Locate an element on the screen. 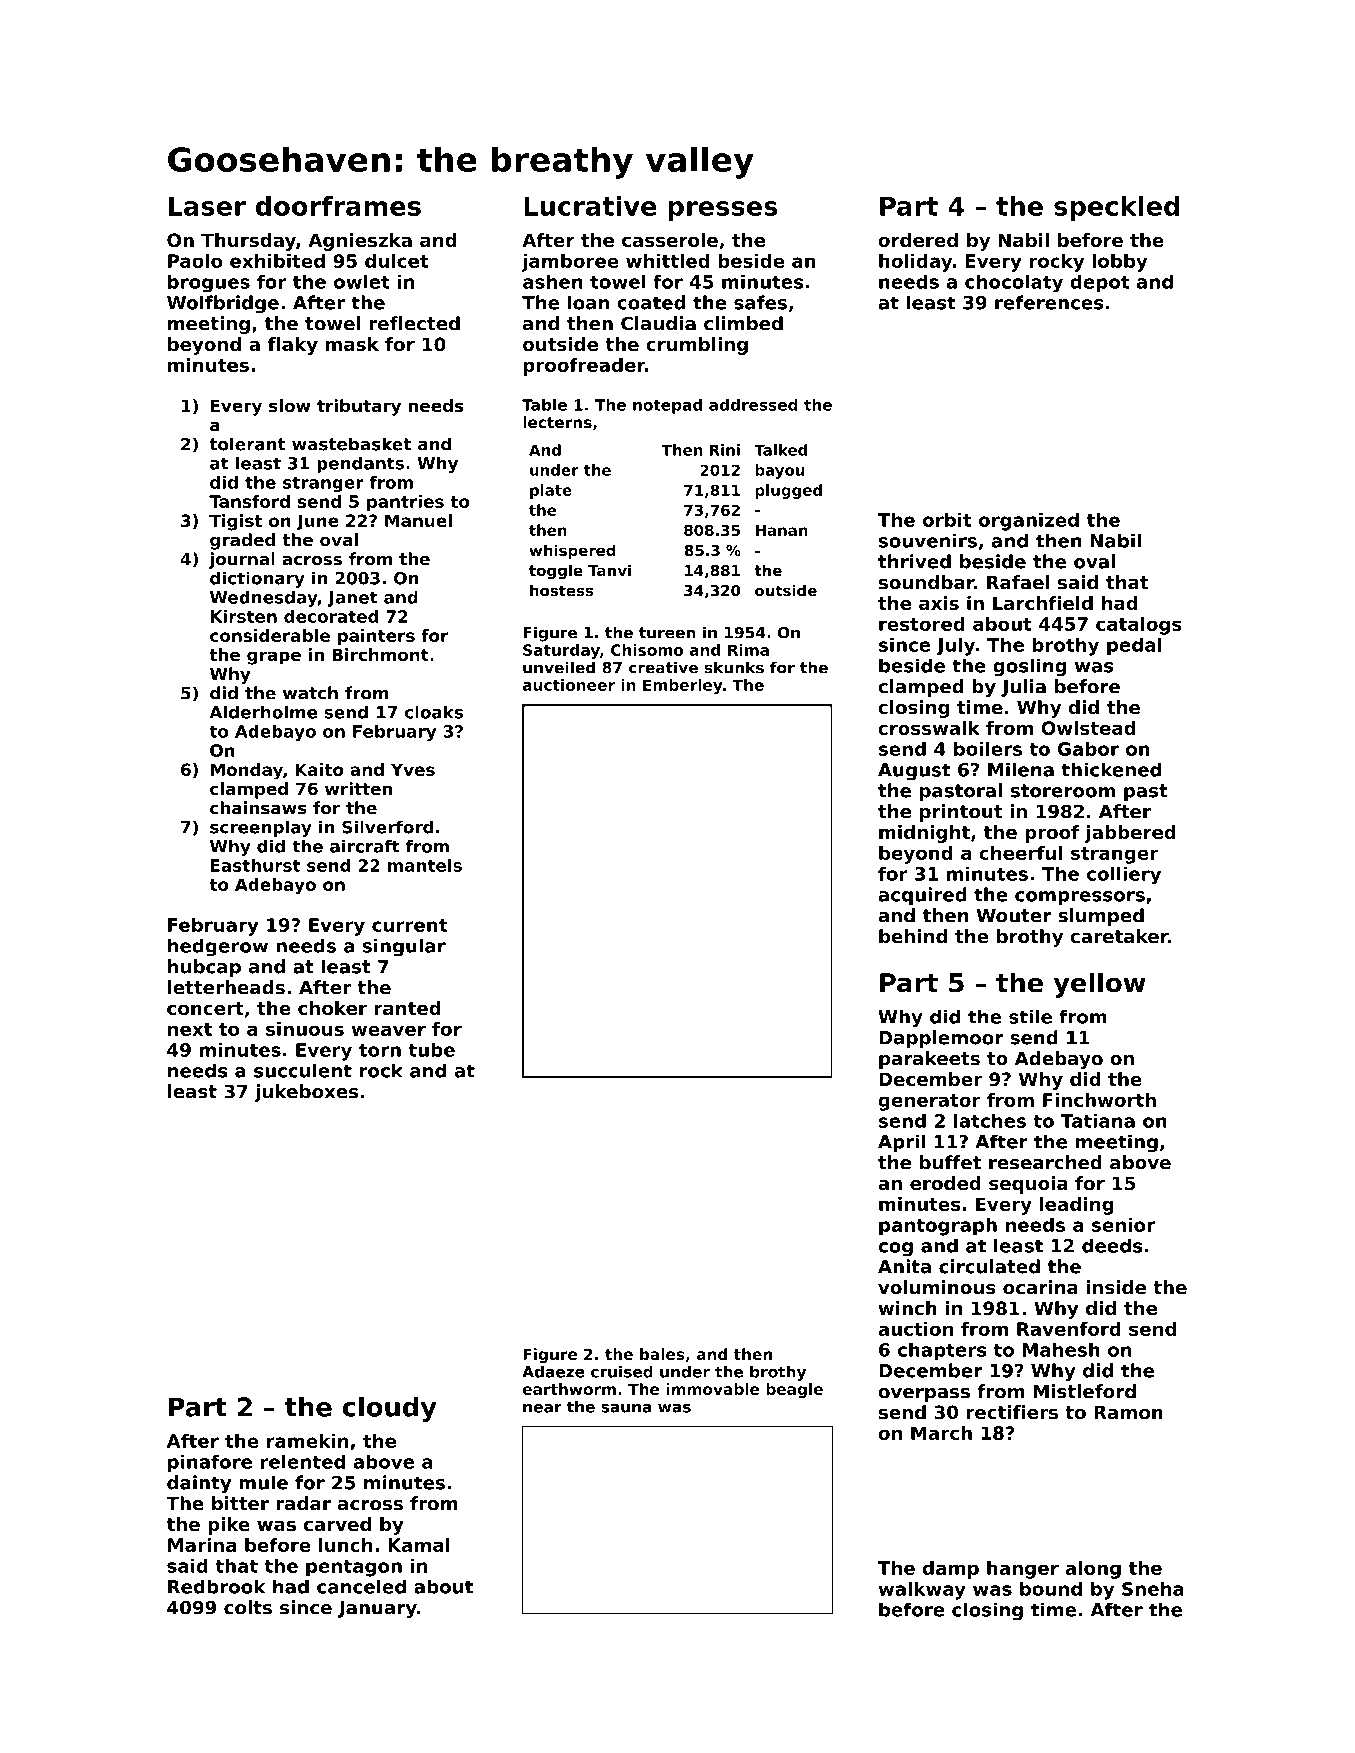  Rini is located at coordinates (725, 450).
